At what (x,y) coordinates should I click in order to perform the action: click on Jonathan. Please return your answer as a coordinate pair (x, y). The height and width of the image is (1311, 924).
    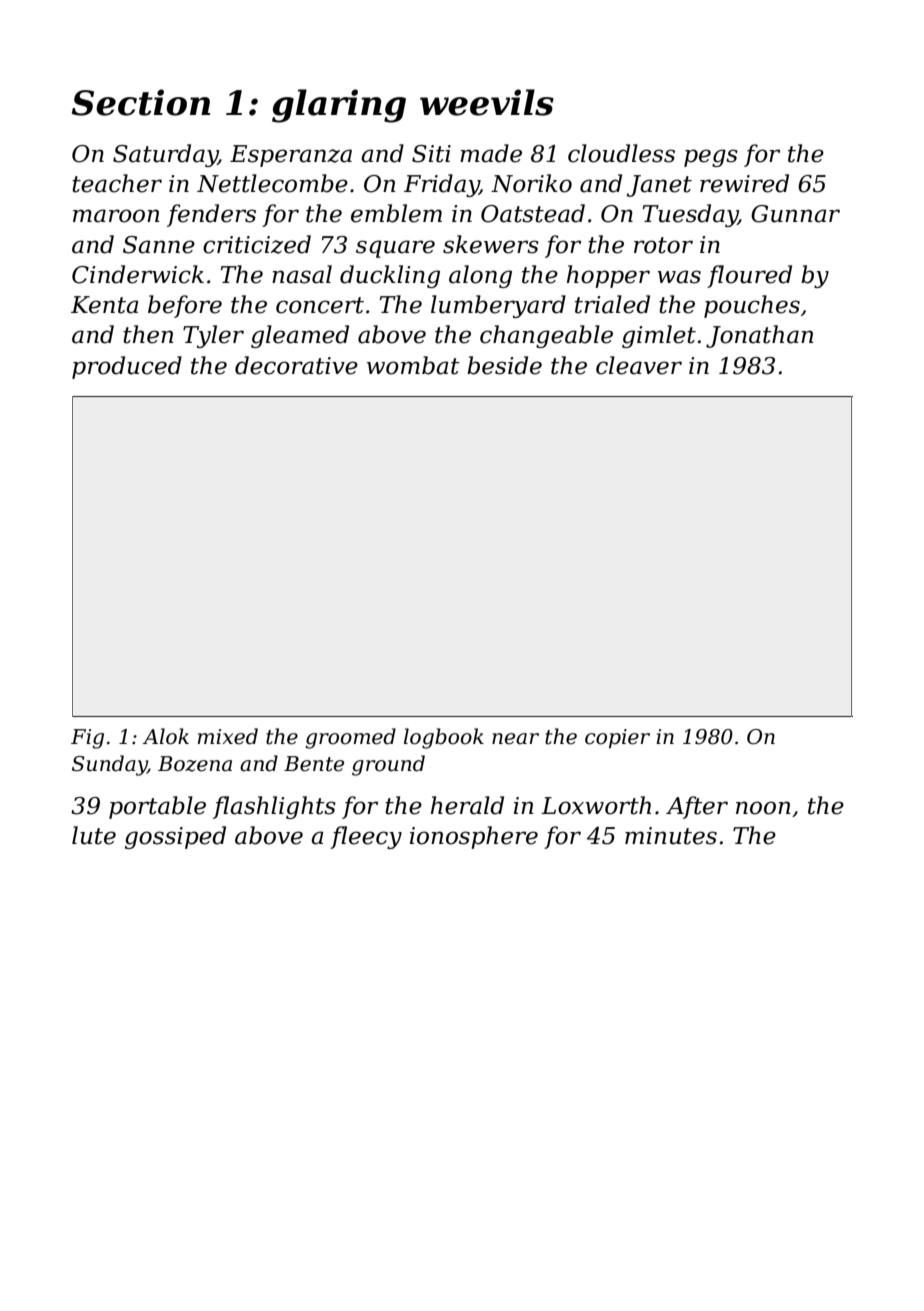
    Looking at the image, I should click on (759, 336).
